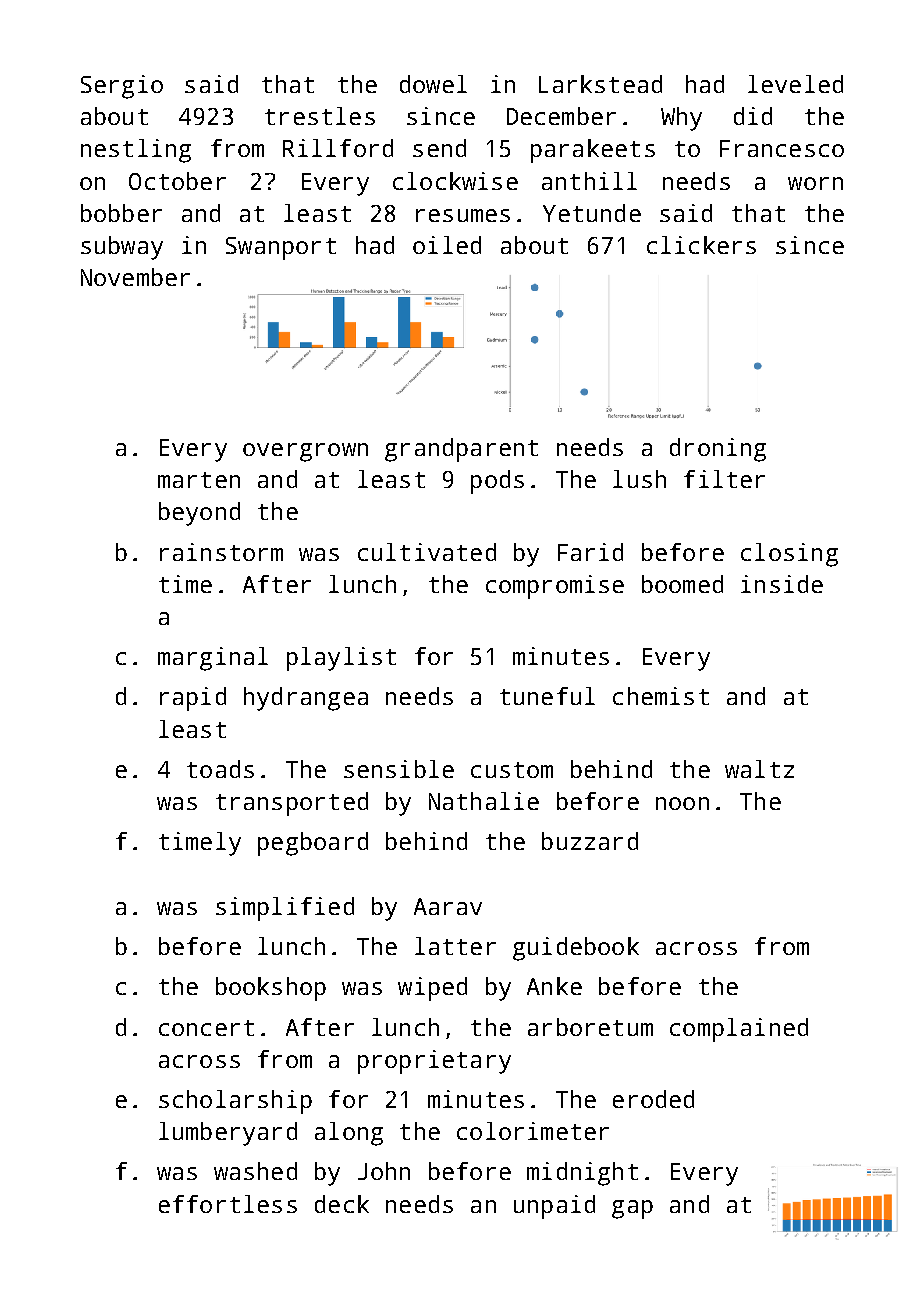 This image has height=1311, width=924. I want to click on waltz, so click(759, 769).
